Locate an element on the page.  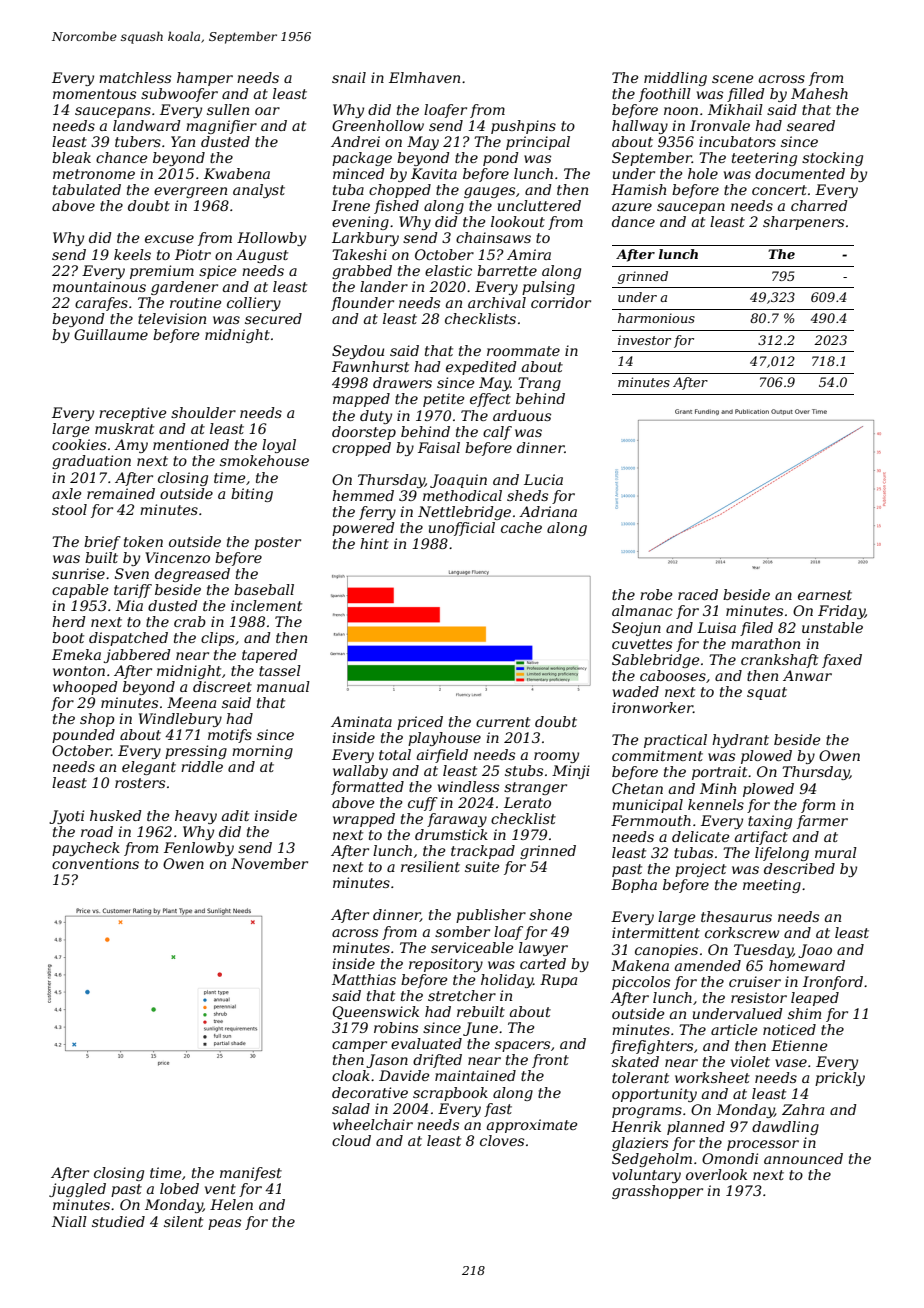
Seojun is located at coordinates (636, 629).
